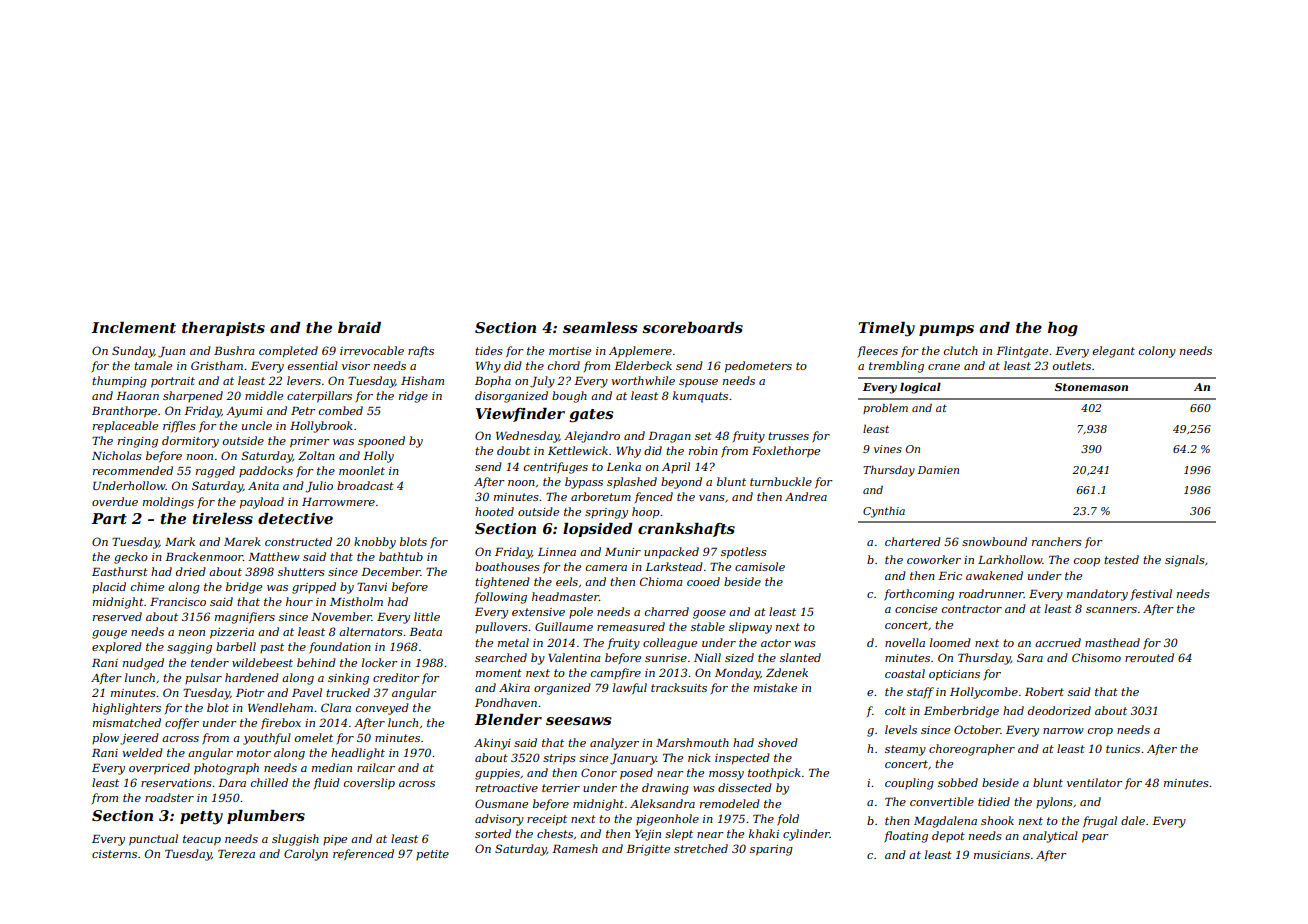  I want to click on mandatory, so click(1097, 595).
